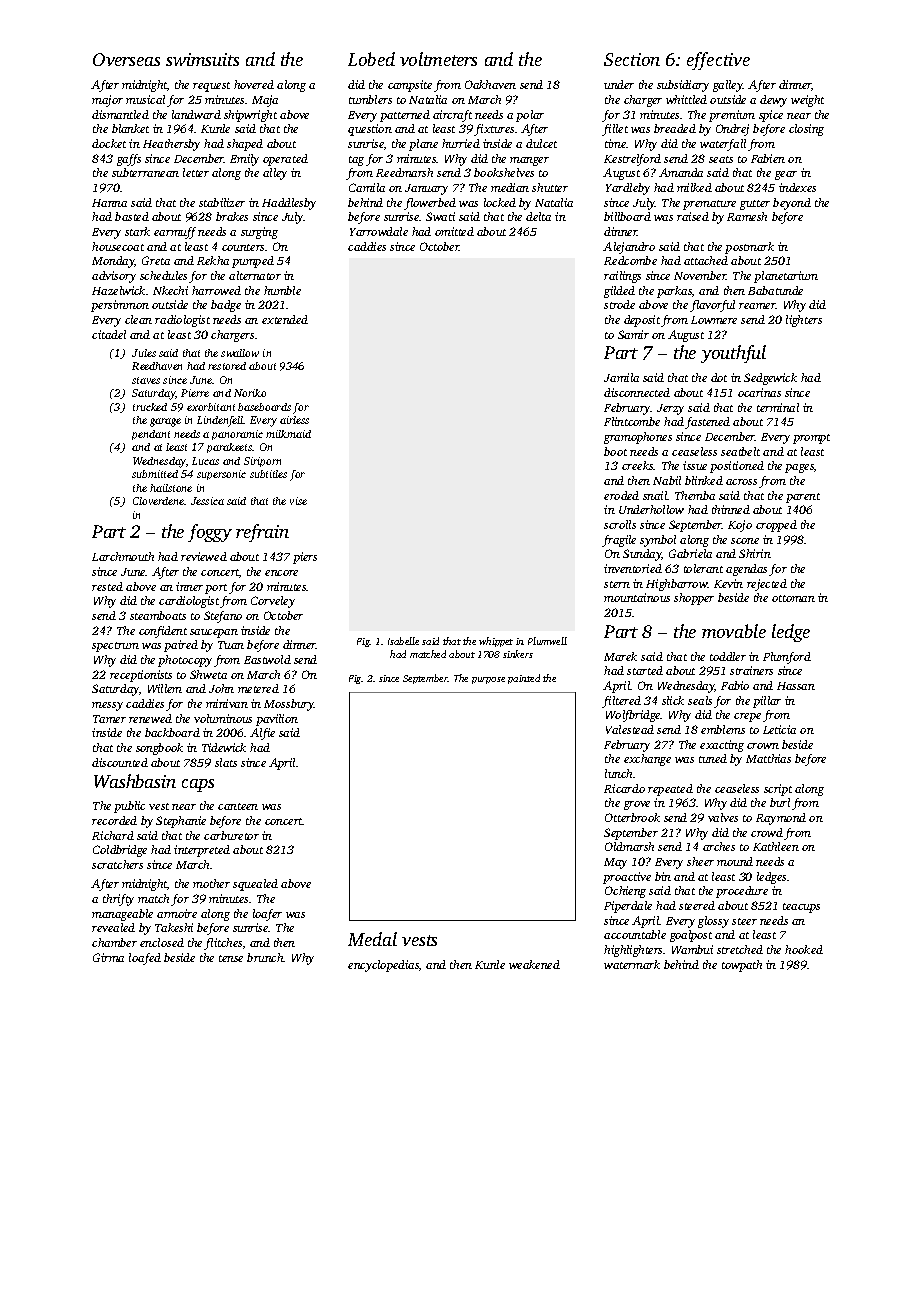 Image resolution: width=924 pixels, height=1308 pixels. Describe the element at coordinates (181, 822) in the screenshot. I see `Stephanie` at that location.
